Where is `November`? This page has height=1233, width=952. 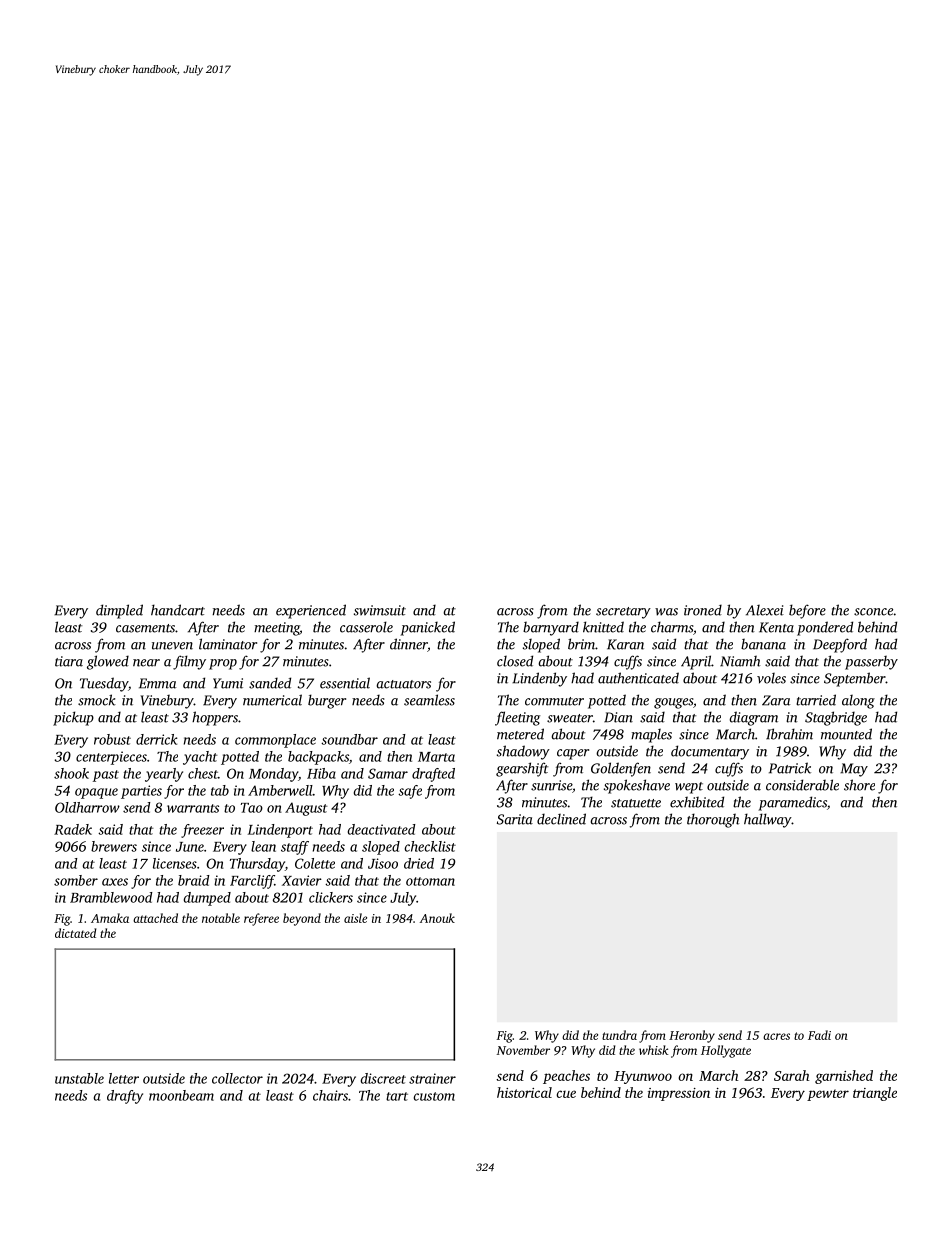
November is located at coordinates (523, 1050).
